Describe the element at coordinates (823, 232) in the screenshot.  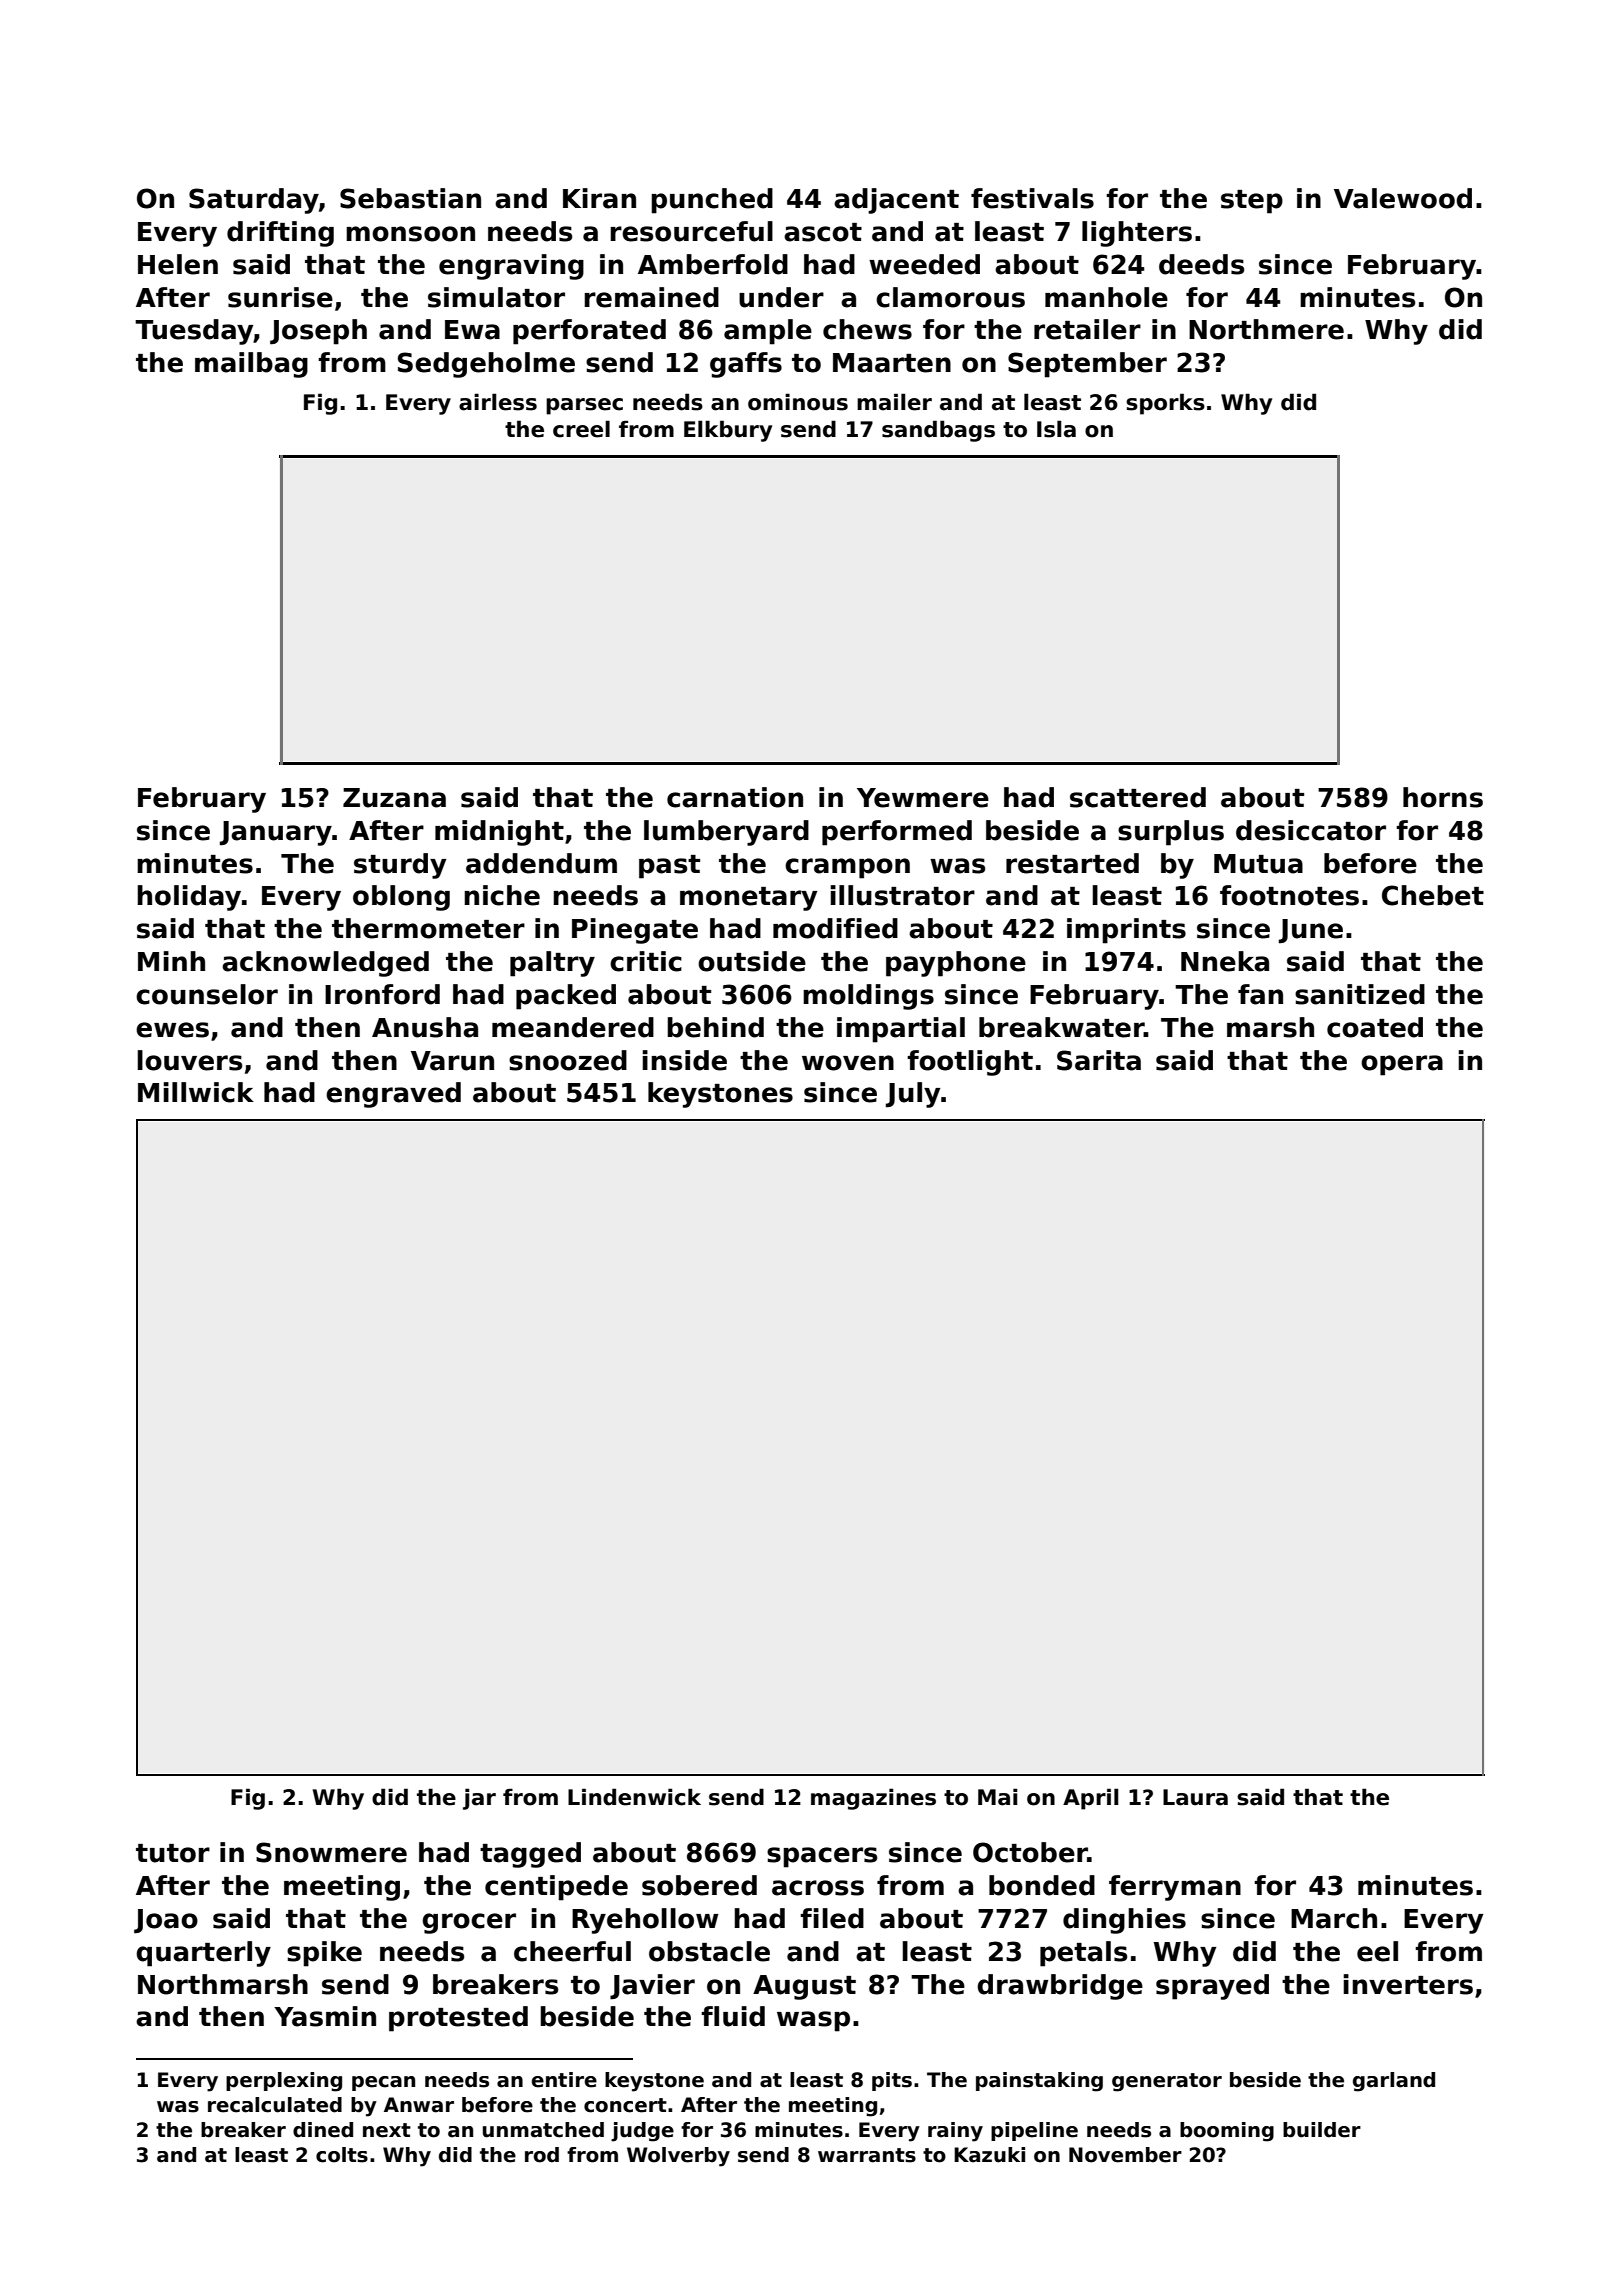
I see `ascot` at that location.
